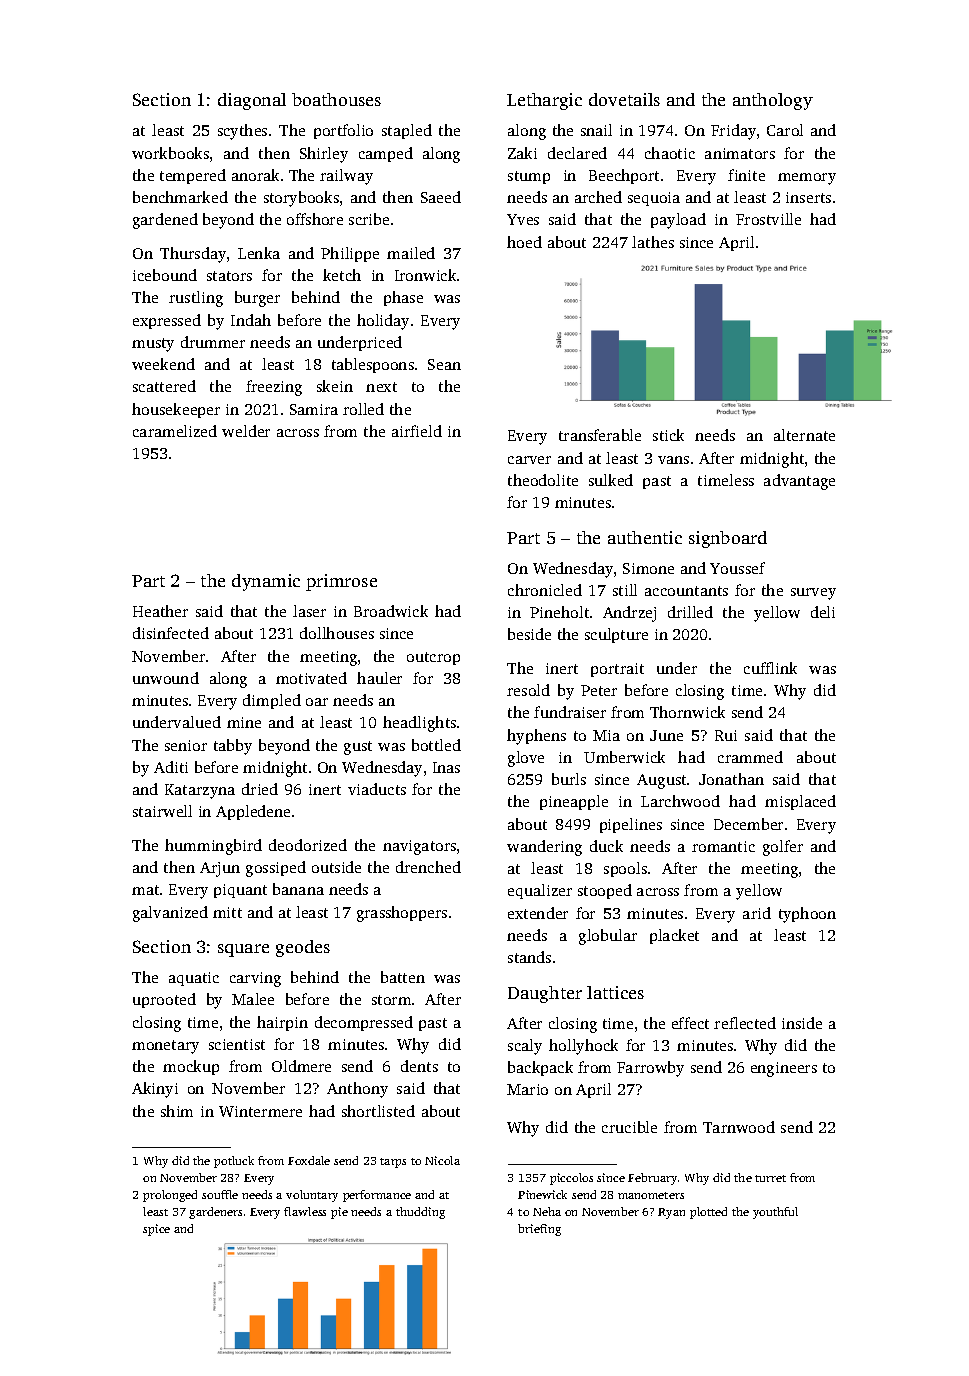 The height and width of the screenshot is (1376, 969). I want to click on deli, so click(823, 612).
